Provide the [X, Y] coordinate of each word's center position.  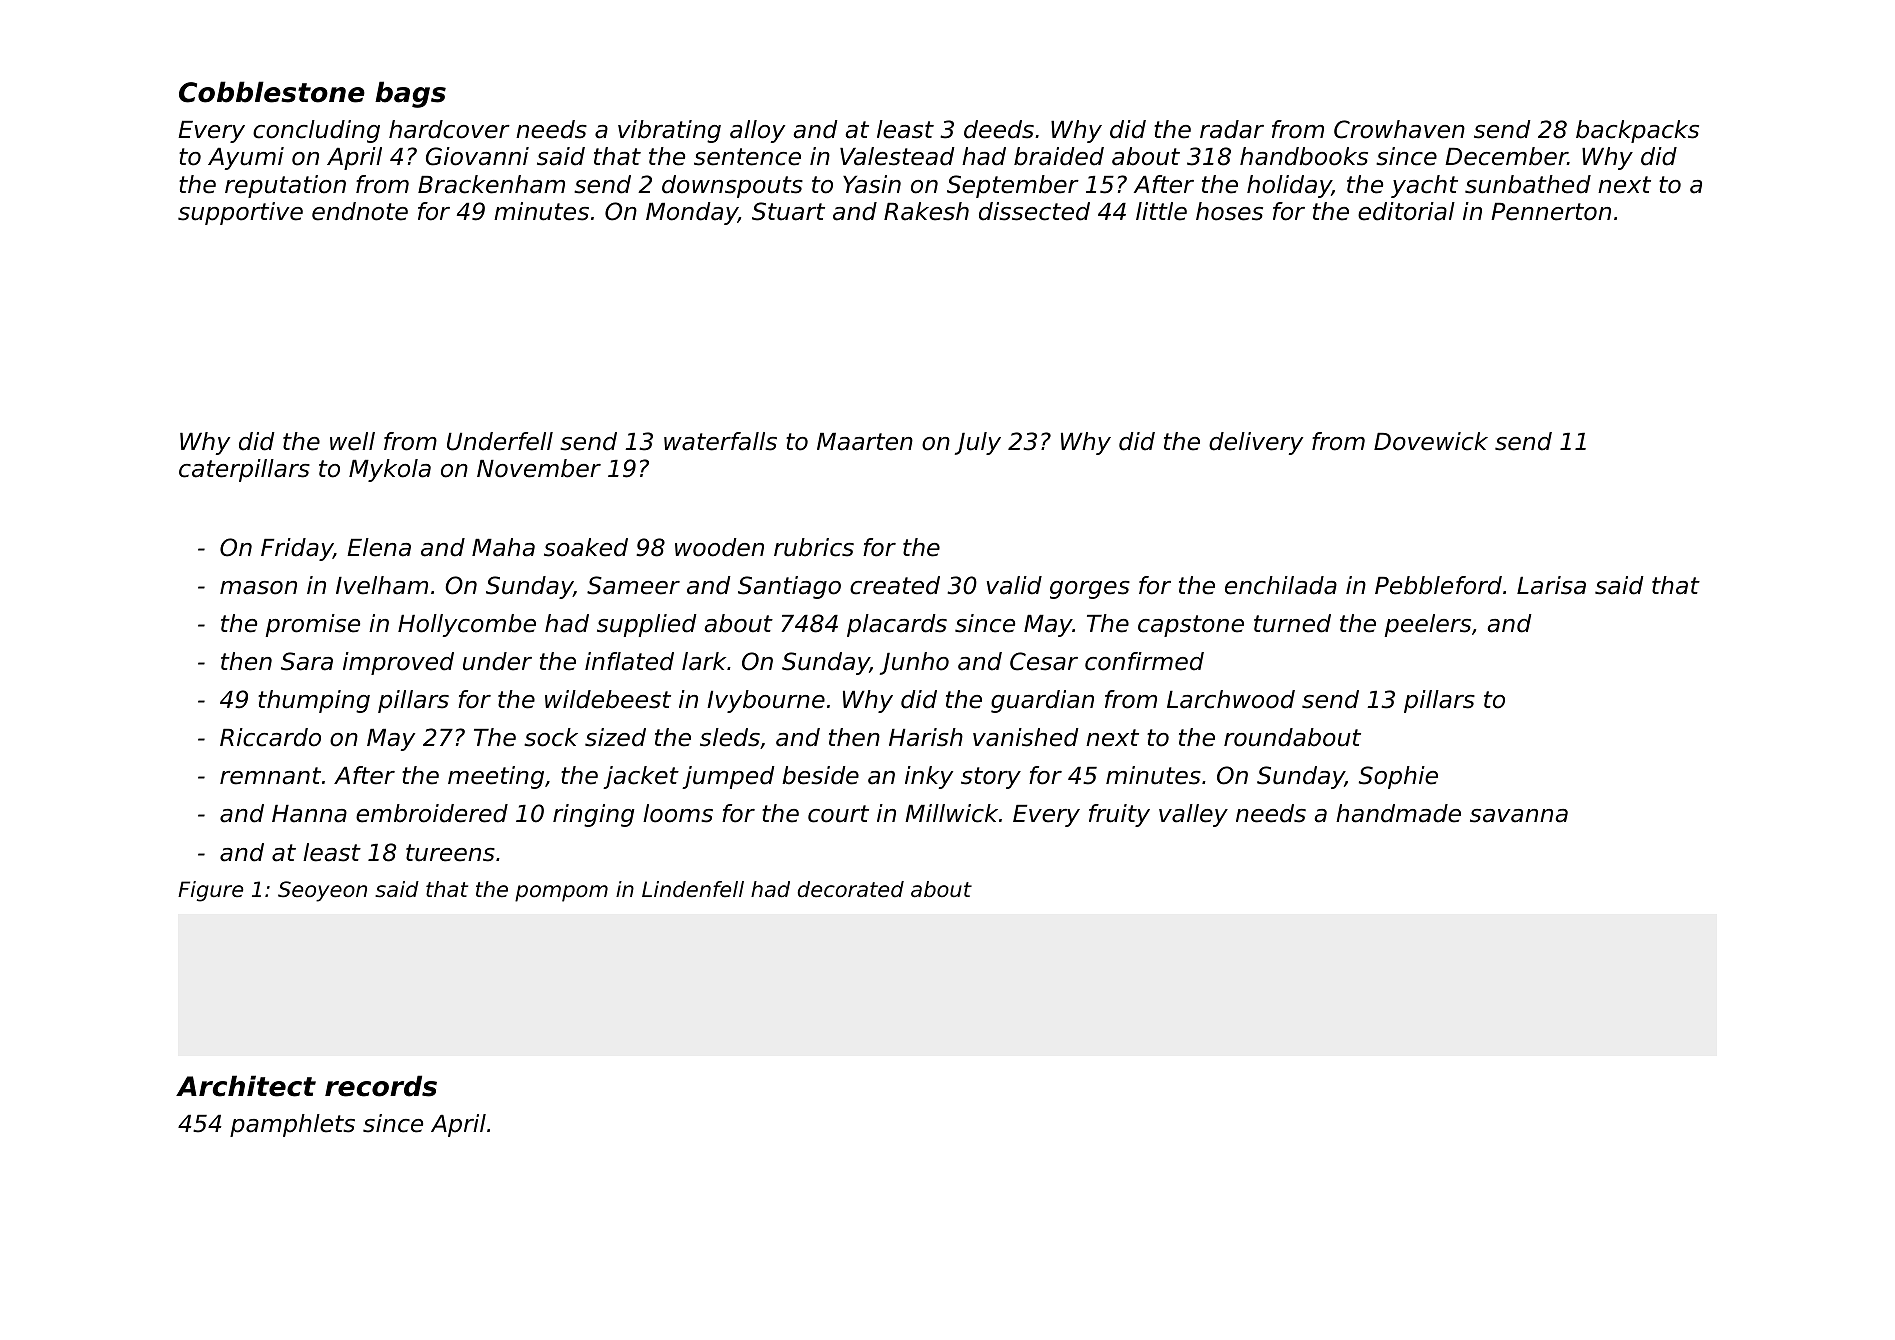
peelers [1428, 625]
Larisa [1551, 585]
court [838, 814]
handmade [1398, 813]
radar [1232, 129]
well [352, 441]
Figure [210, 891]
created [895, 585]
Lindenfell [693, 889]
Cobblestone [272, 92]
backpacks [1637, 131]
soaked [586, 547]
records [381, 1086]
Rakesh [926, 211]
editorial [1406, 211]
